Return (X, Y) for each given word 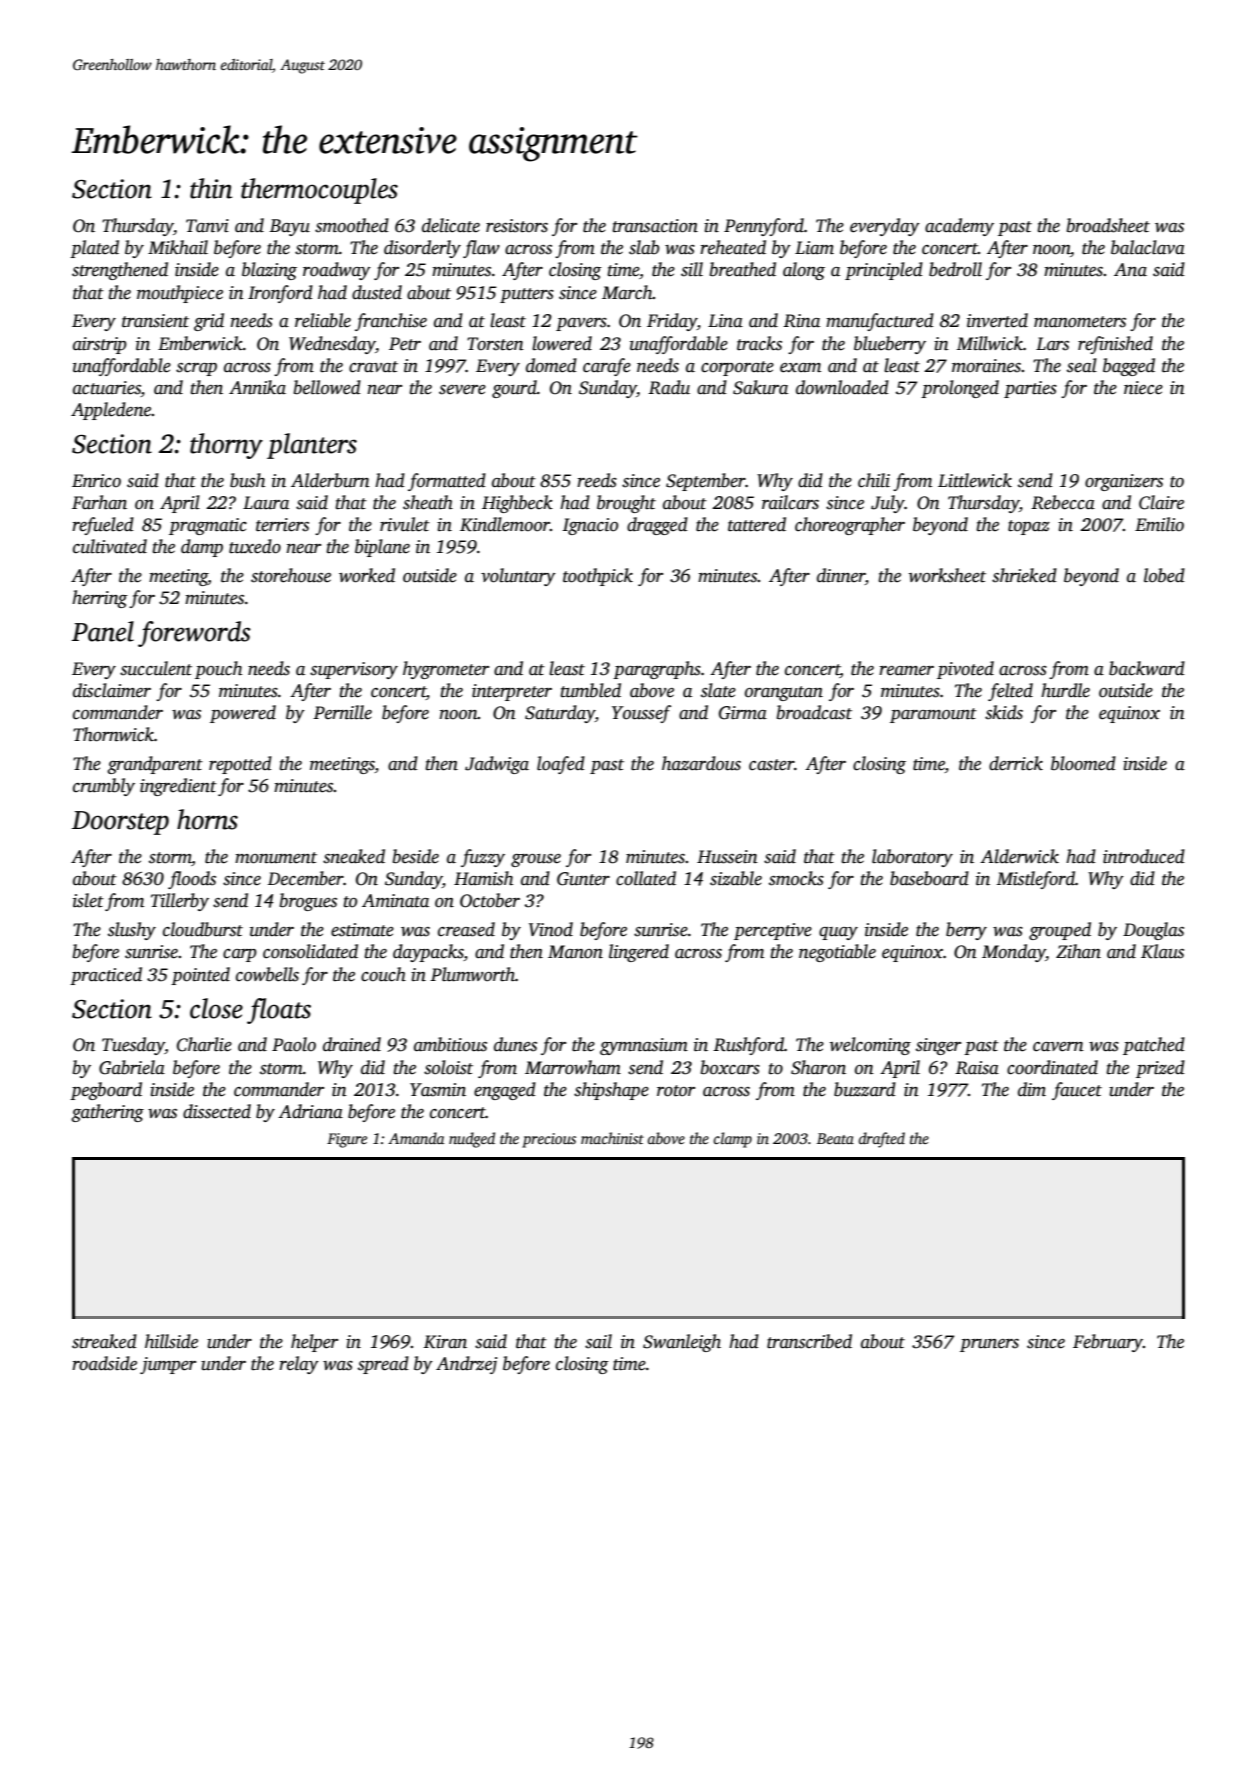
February (1108, 1343)
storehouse (291, 575)
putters (527, 295)
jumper (168, 1365)
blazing (269, 271)
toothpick (598, 577)
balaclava (1148, 247)
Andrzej (466, 1365)
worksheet (947, 575)
